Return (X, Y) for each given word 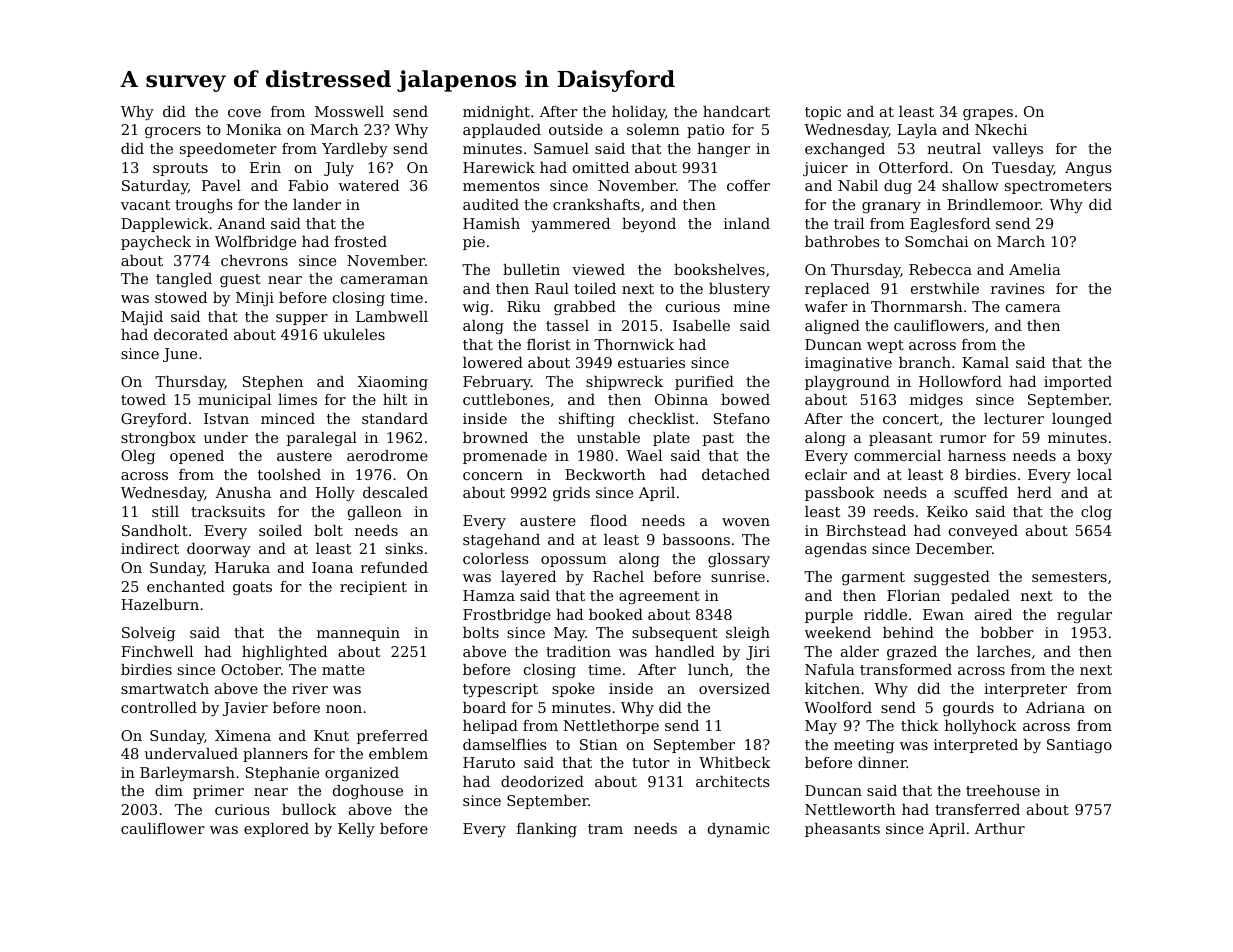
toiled (595, 288)
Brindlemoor (994, 204)
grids (571, 494)
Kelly (356, 830)
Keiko (947, 511)
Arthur (999, 828)
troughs (204, 206)
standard (395, 418)
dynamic (738, 830)
